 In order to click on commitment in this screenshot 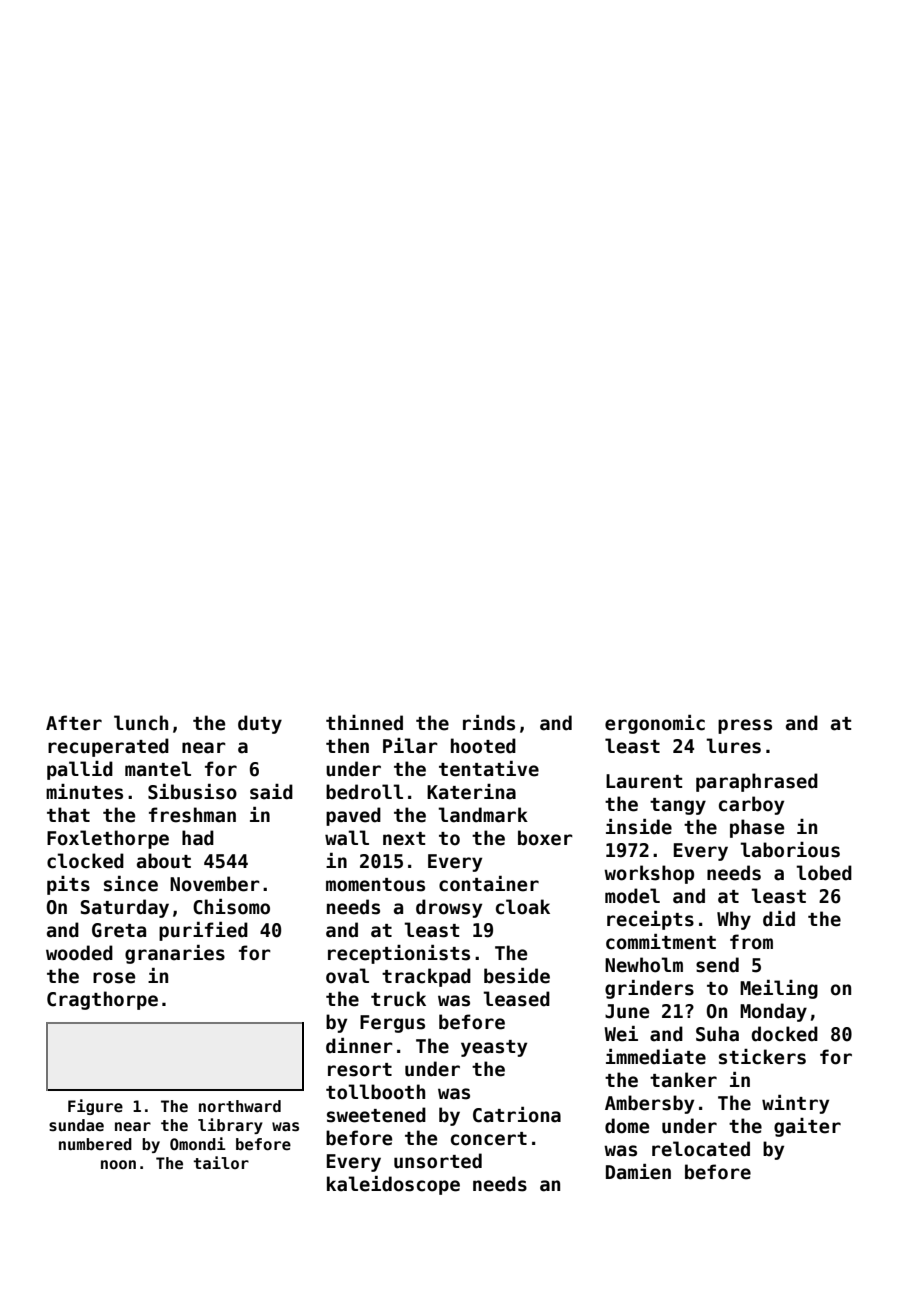, I will do `click(661, 942)`.
